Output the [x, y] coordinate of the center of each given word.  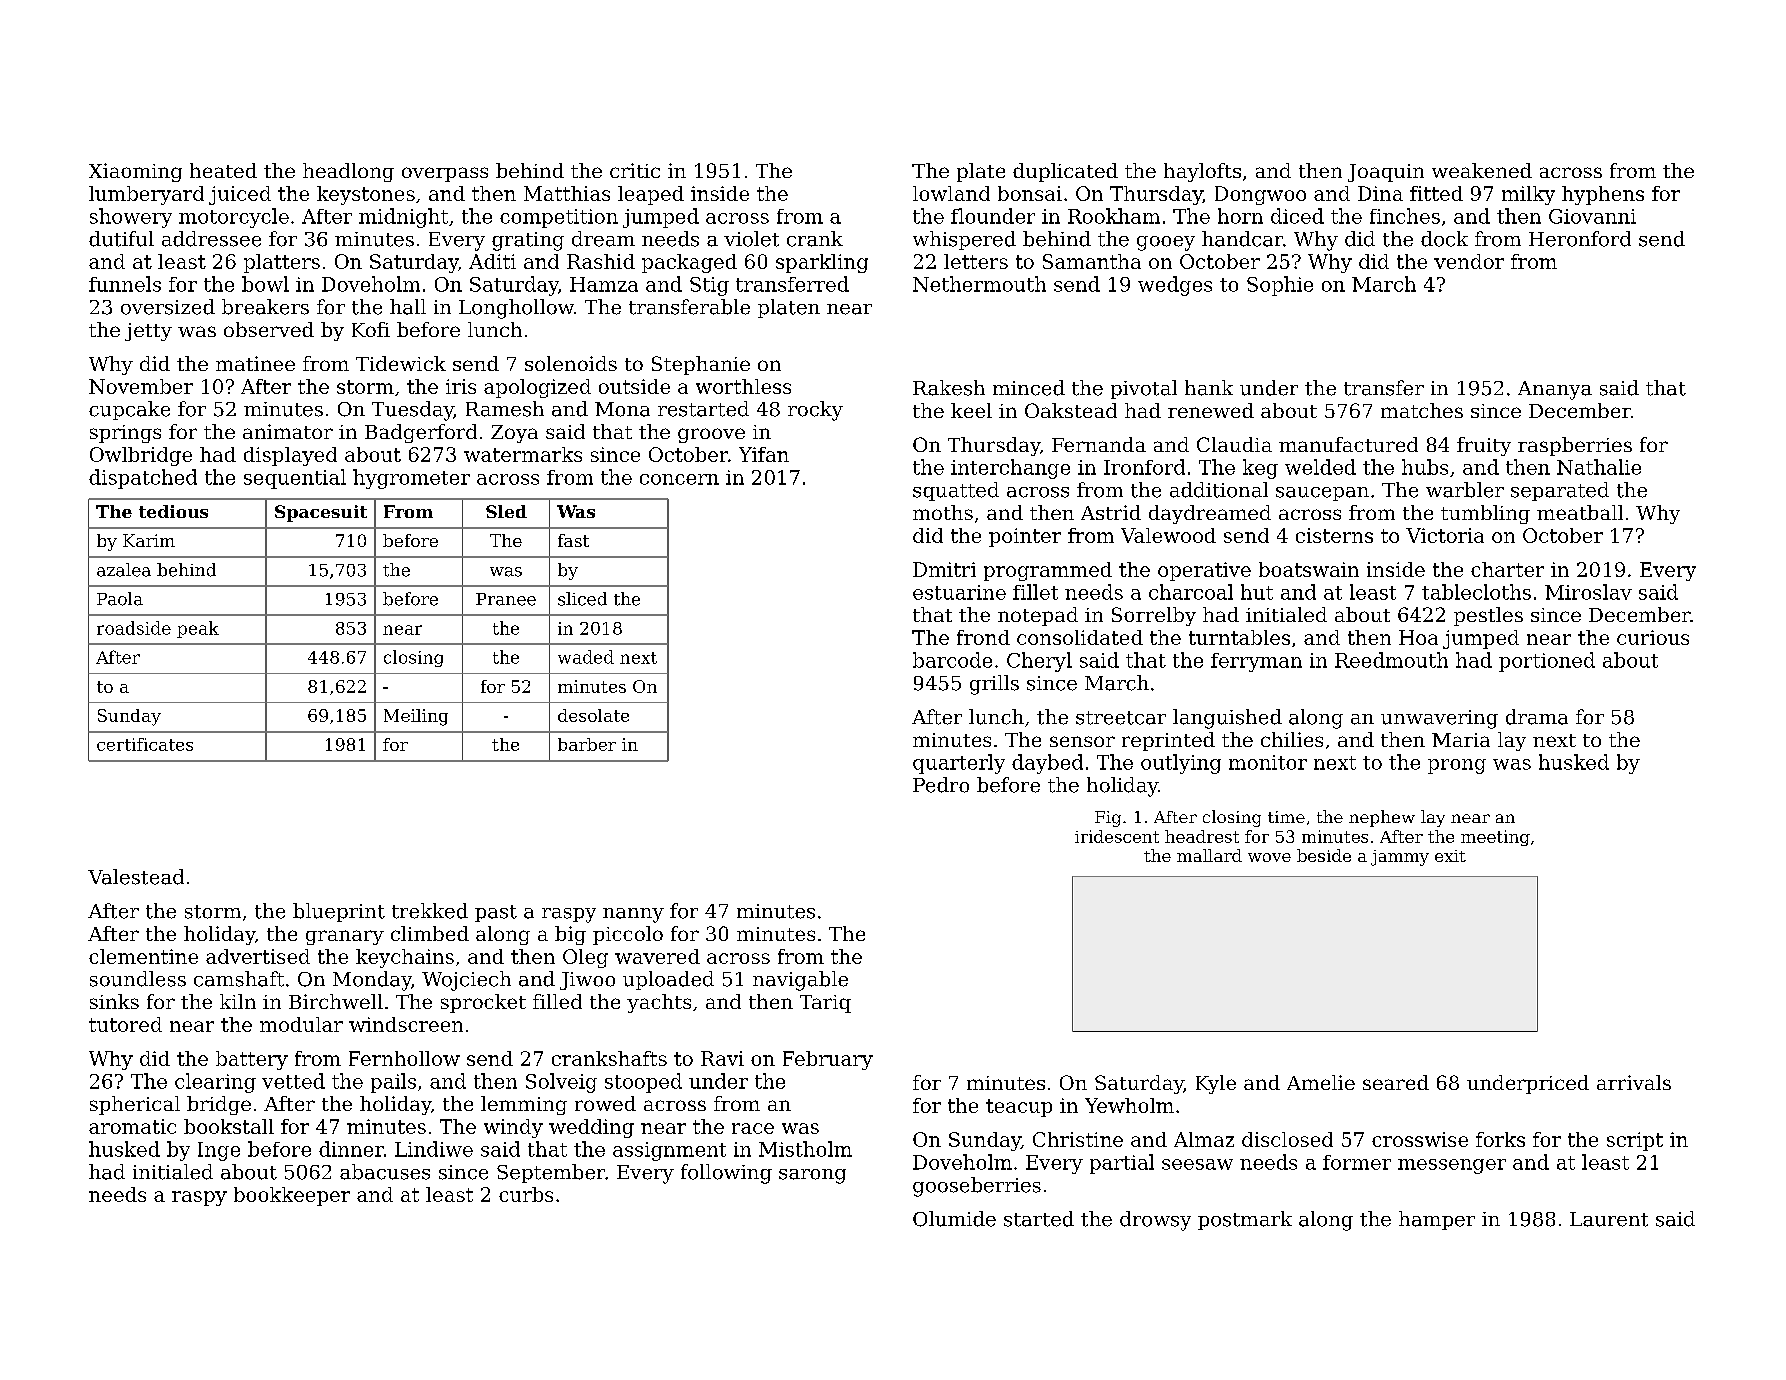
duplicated [1065, 172]
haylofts [1202, 172]
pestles [1488, 616]
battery [252, 1060]
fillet [1035, 592]
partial [1122, 1164]
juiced [240, 195]
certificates [145, 744]
